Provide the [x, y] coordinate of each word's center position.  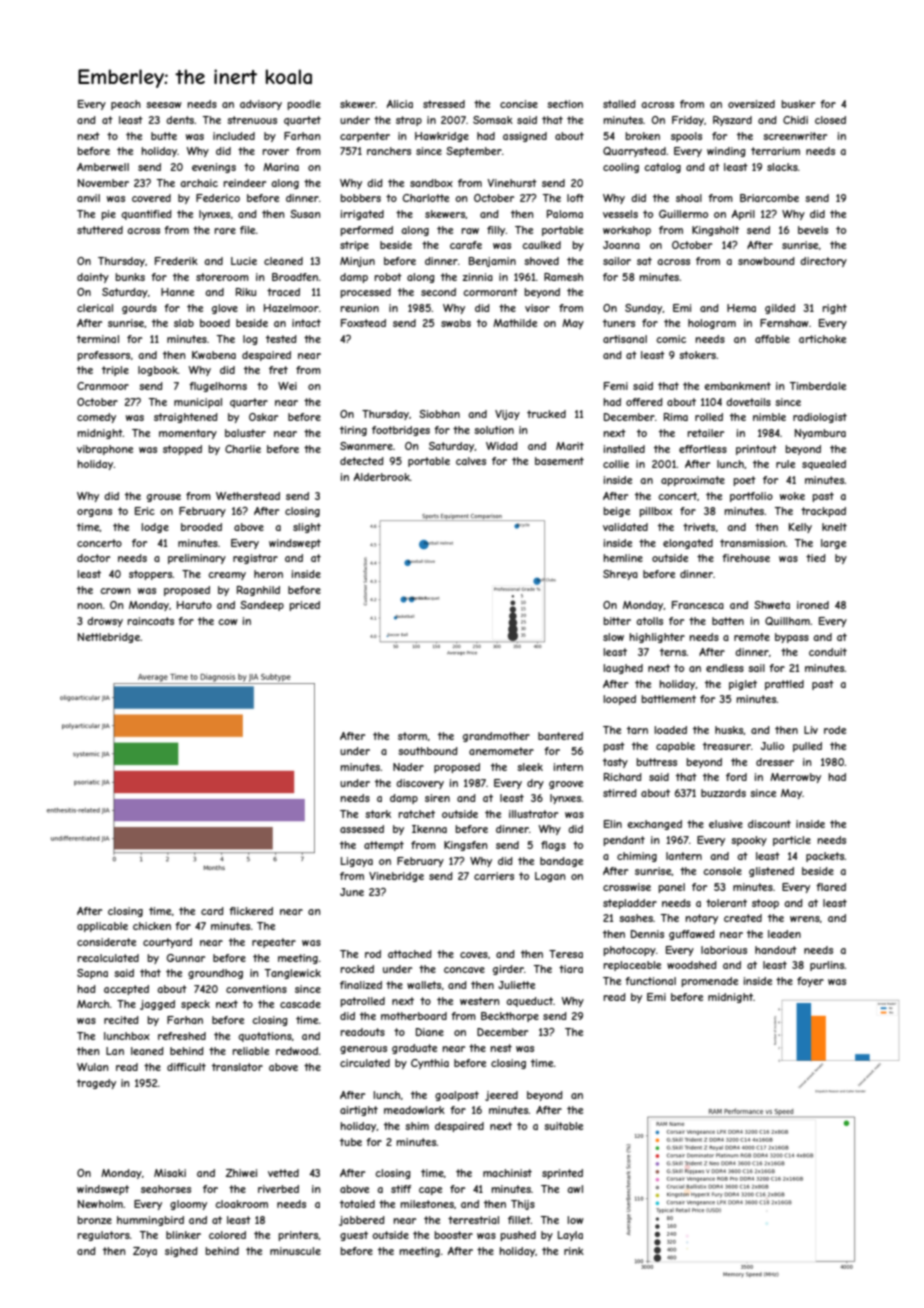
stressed [444, 104]
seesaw [164, 105]
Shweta [772, 605]
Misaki [170, 1173]
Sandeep [262, 606]
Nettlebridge [109, 638]
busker [798, 104]
